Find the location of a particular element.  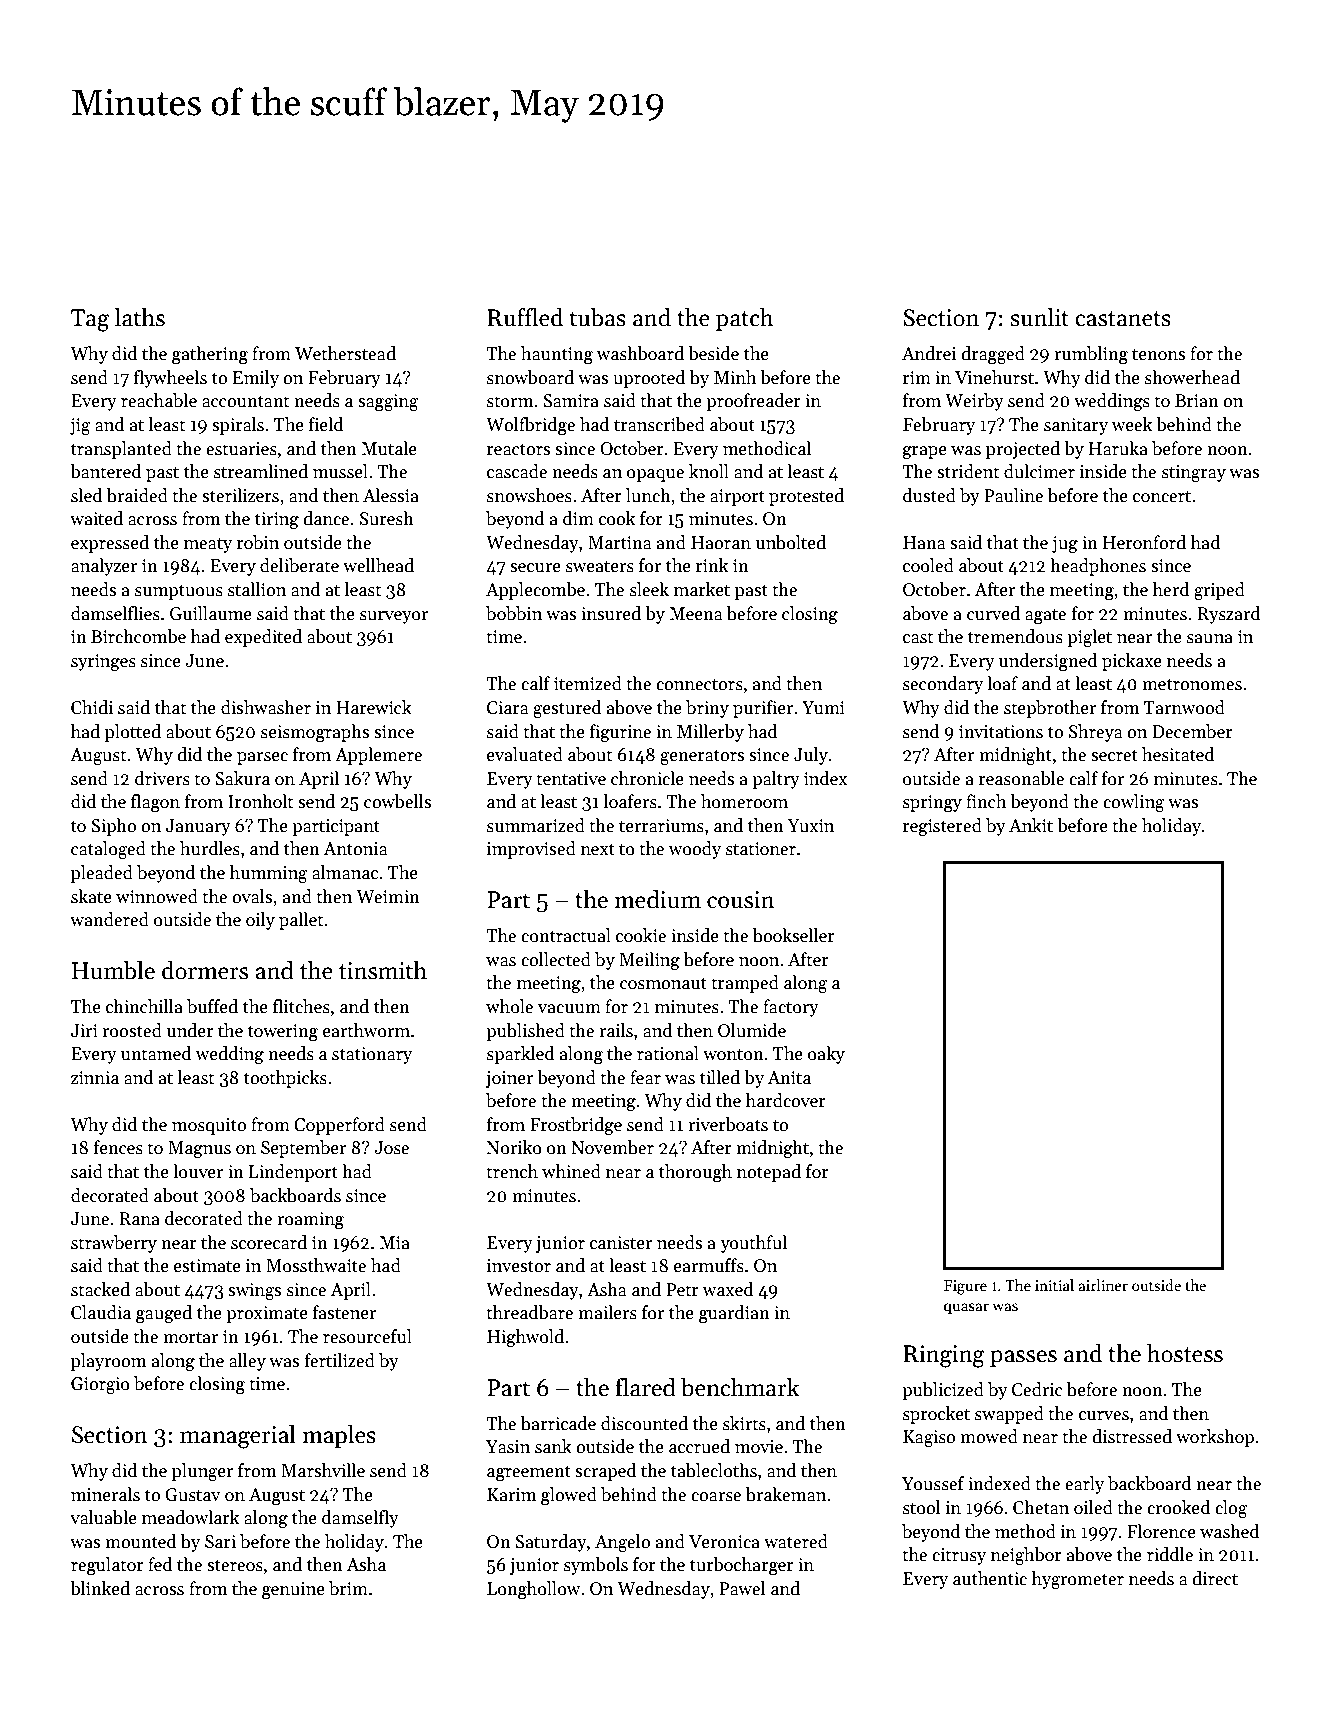

maples is located at coordinates (339, 1436).
